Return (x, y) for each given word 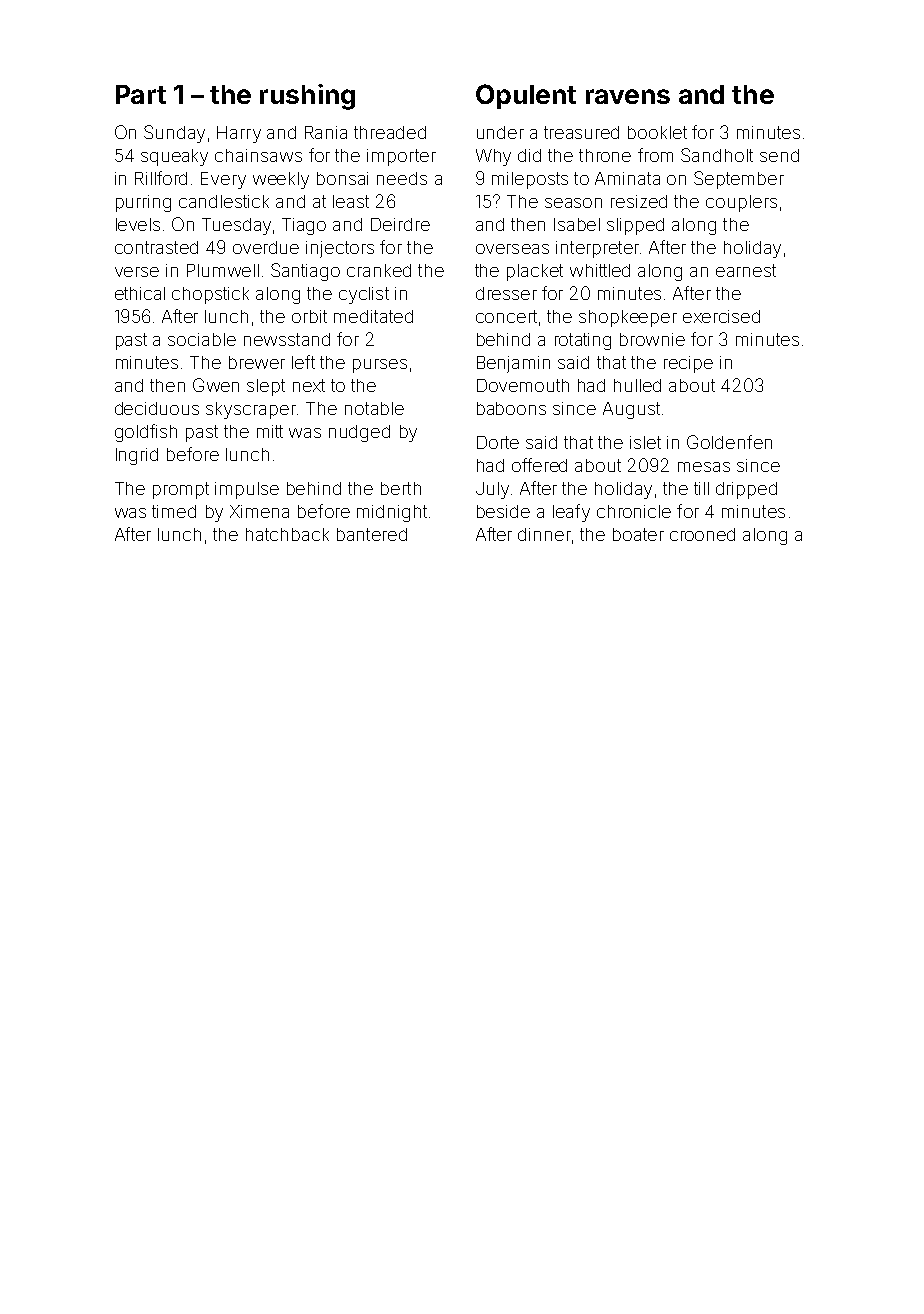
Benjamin (513, 364)
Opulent (526, 96)
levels (138, 224)
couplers (741, 203)
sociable (202, 339)
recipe (688, 364)
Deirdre (400, 224)
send (779, 155)
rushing (307, 97)
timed (174, 511)
